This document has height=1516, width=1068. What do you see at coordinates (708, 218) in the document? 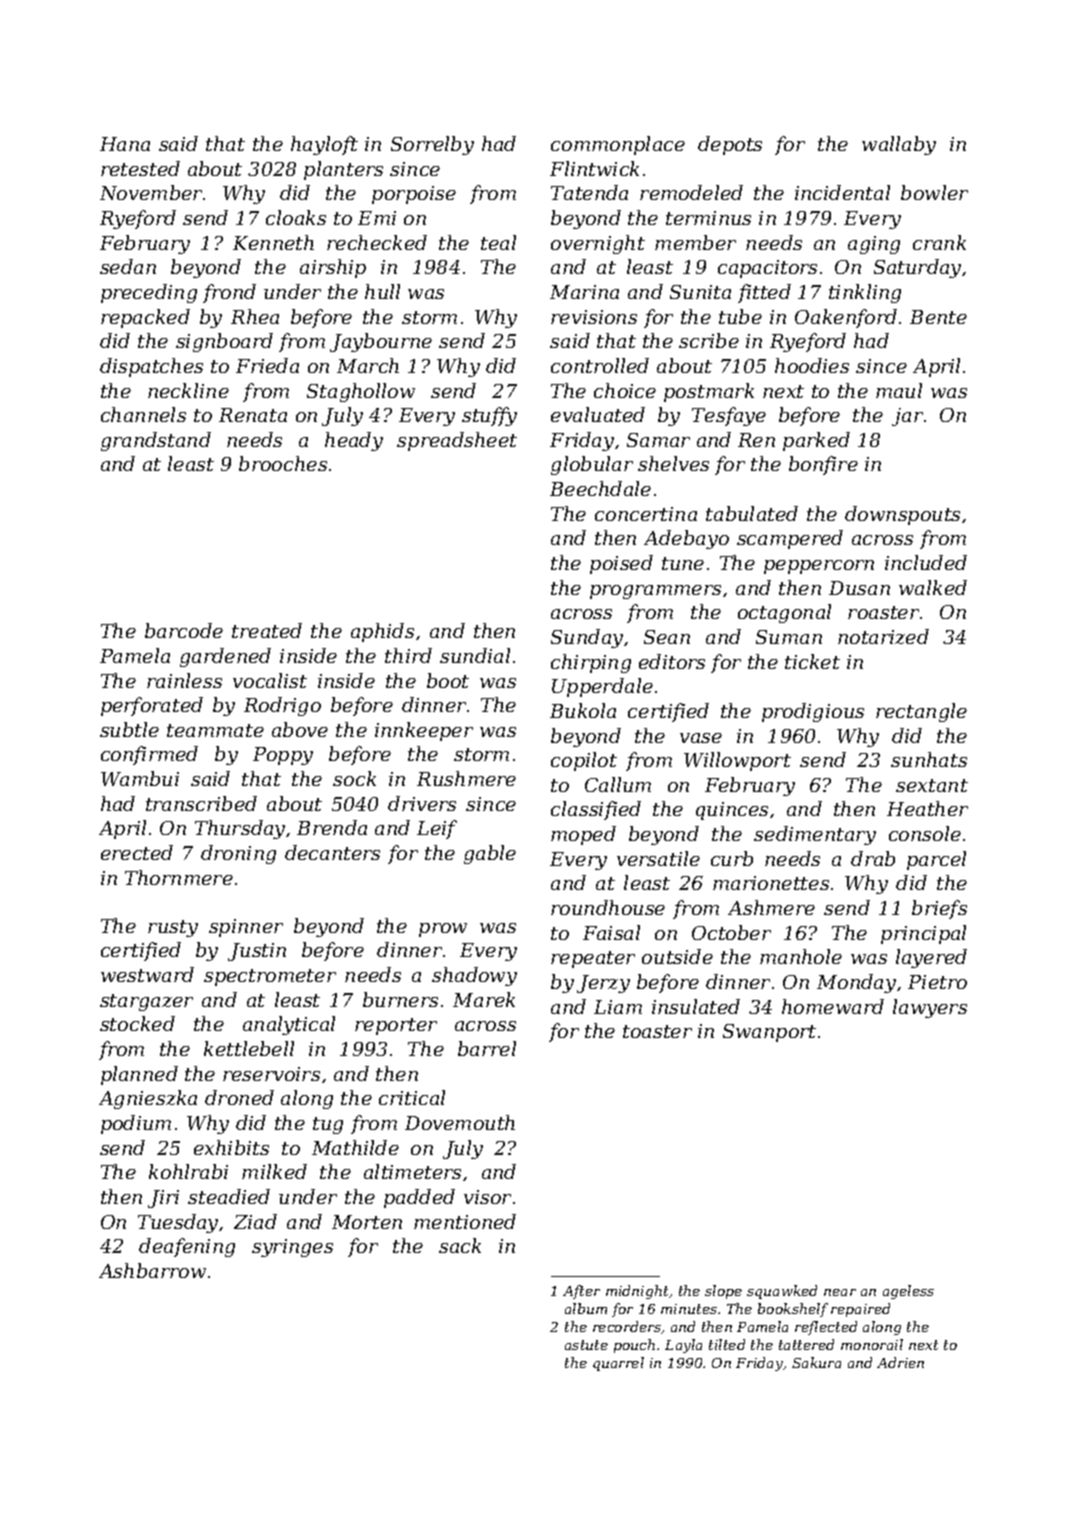
I see `terminus` at bounding box center [708, 218].
